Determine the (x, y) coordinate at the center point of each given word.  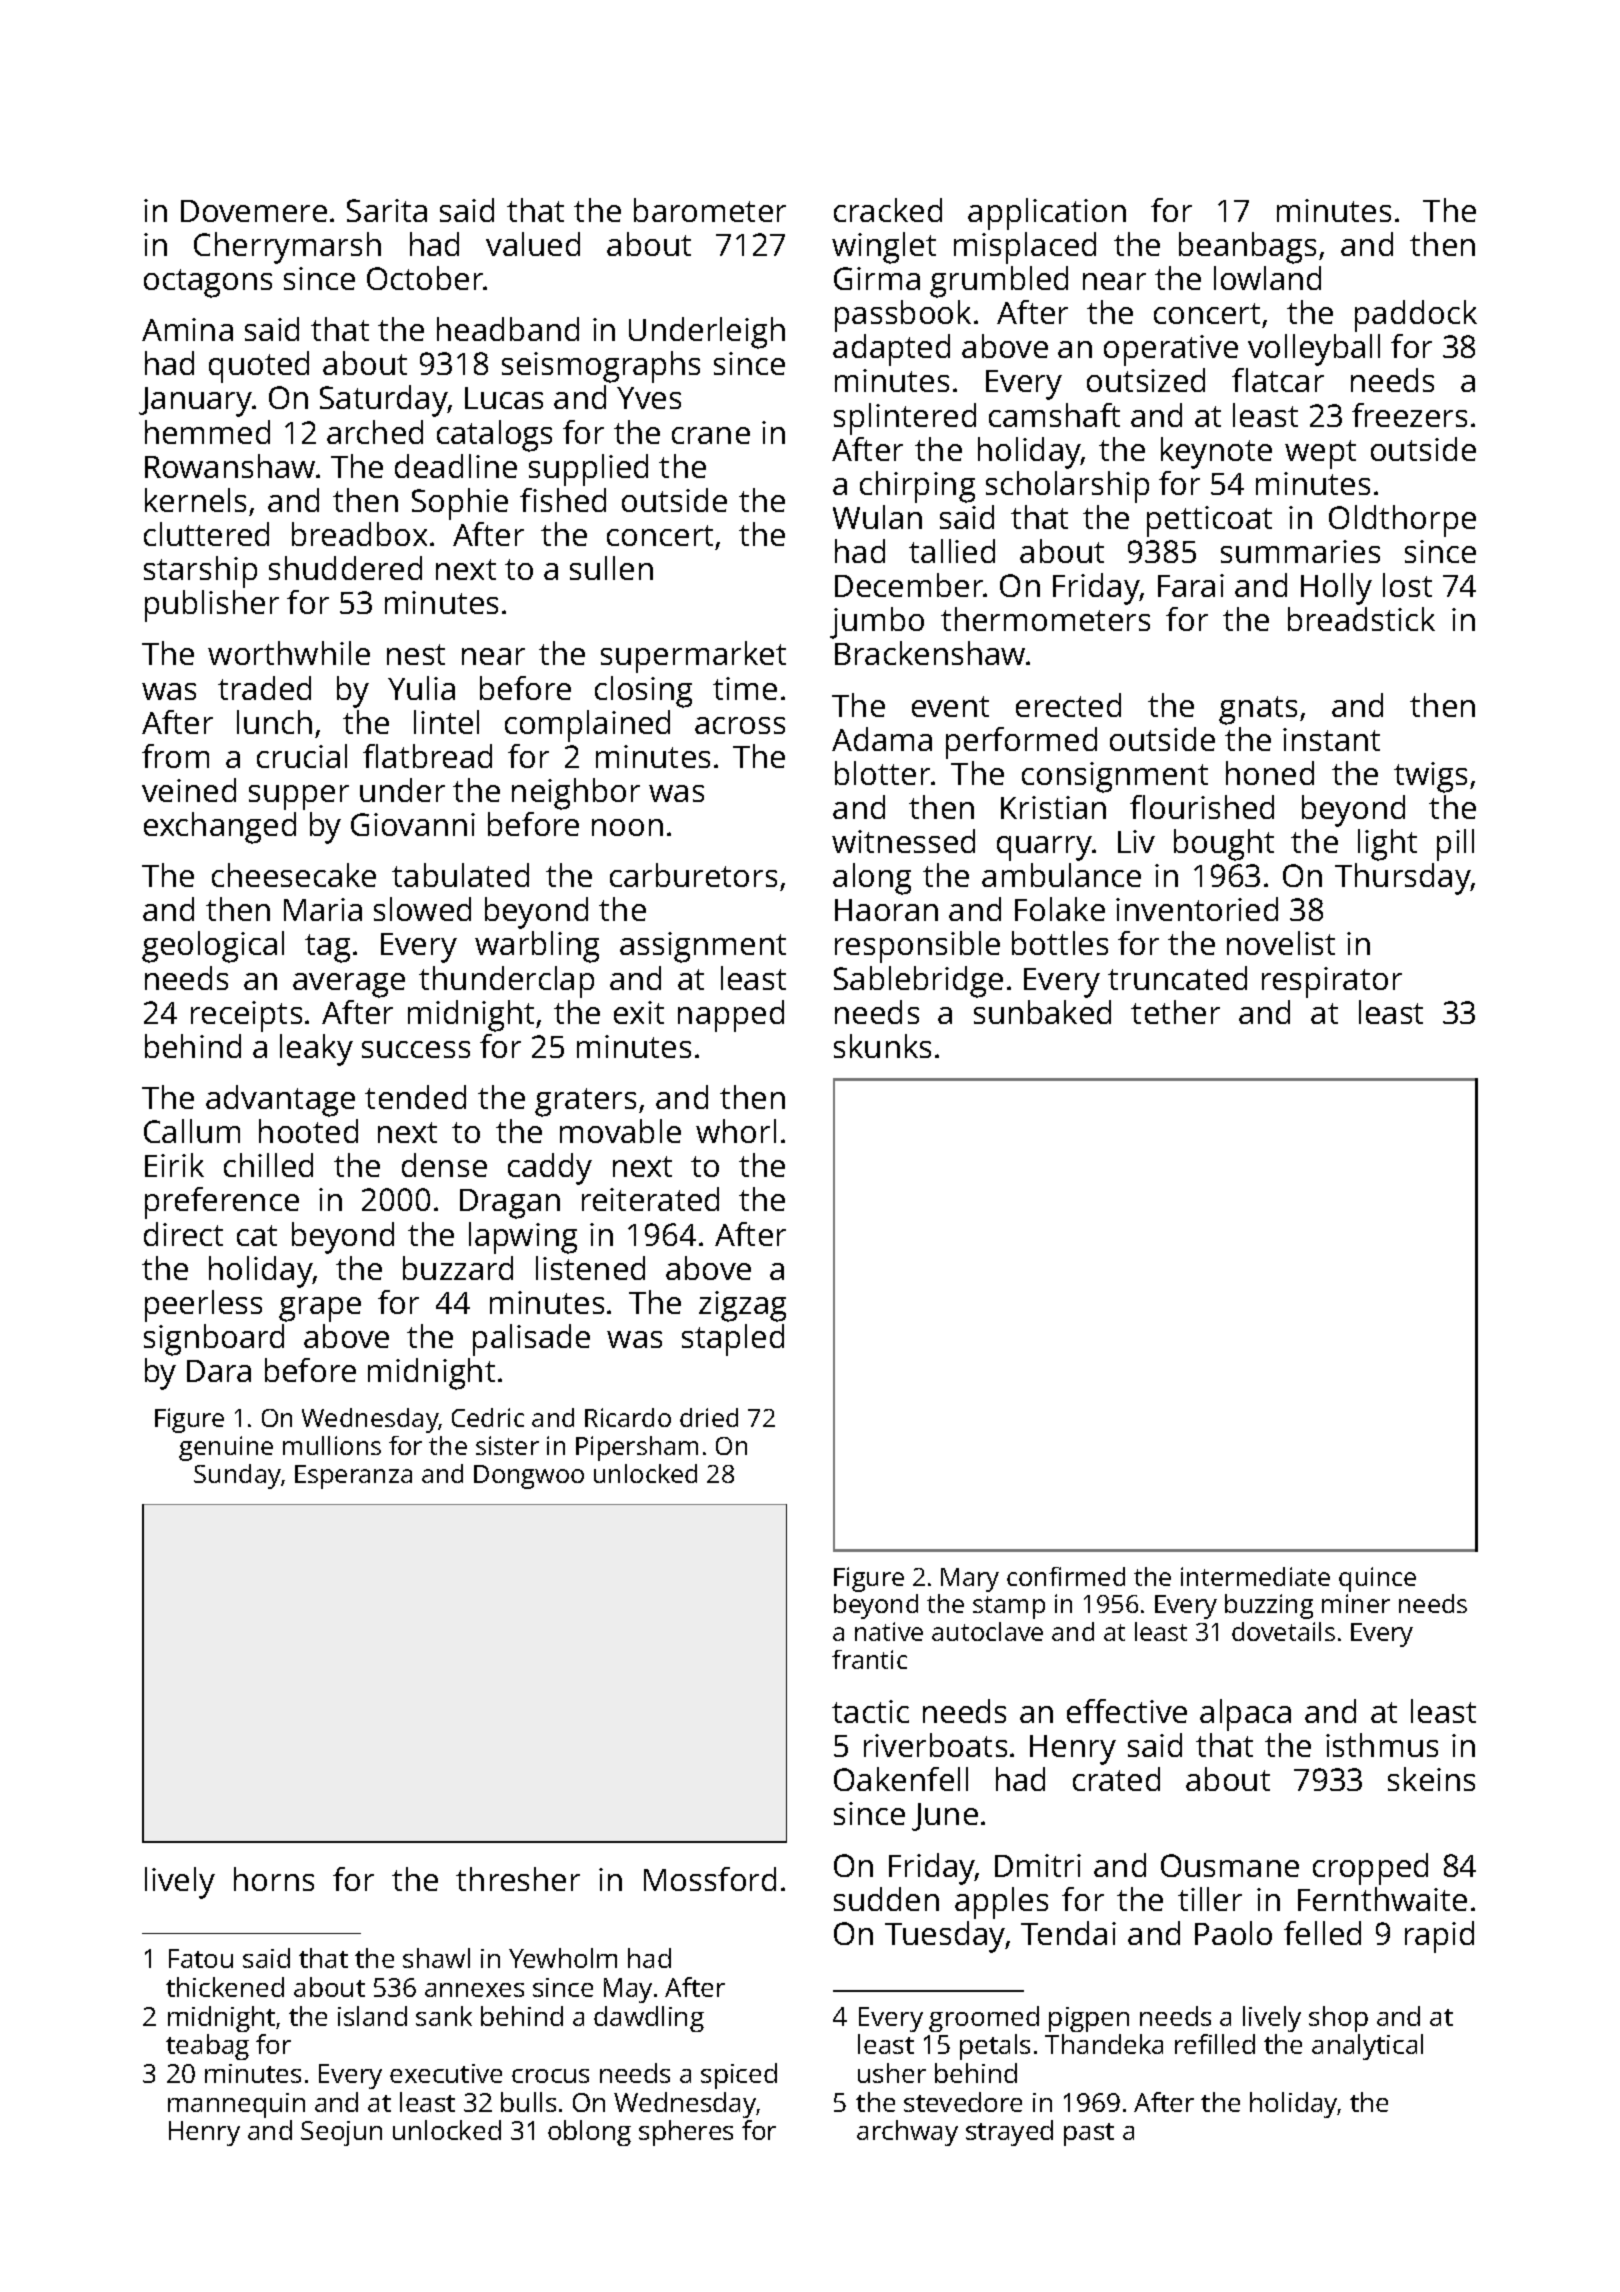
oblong (589, 2133)
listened (590, 1268)
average (349, 985)
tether (1175, 1012)
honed (1270, 773)
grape (320, 1309)
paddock (1416, 316)
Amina (187, 329)
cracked (888, 210)
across (740, 725)
